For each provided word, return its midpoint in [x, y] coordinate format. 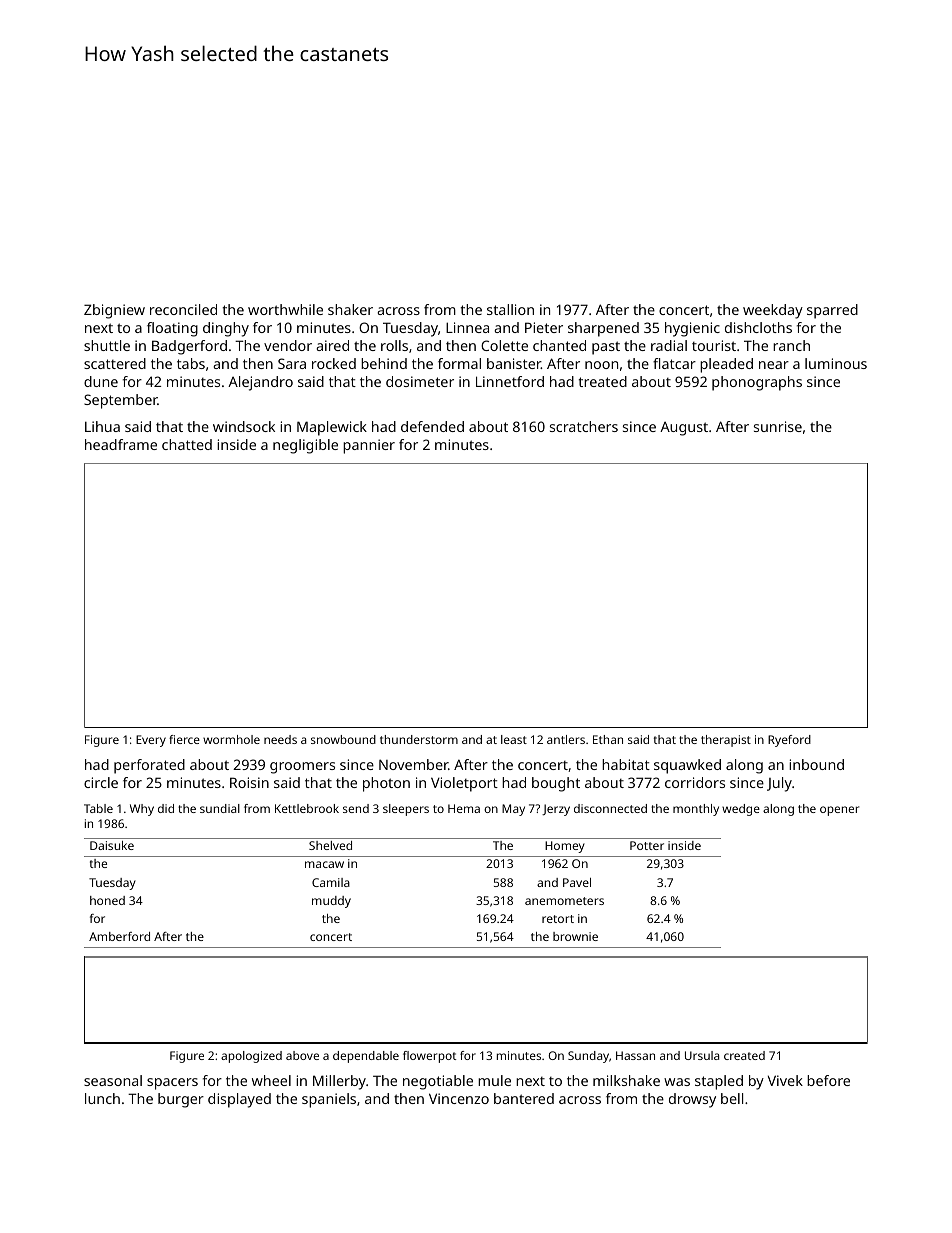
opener [839, 811]
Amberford [119, 936]
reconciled [183, 309]
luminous [836, 363]
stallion [510, 309]
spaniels [329, 1100]
